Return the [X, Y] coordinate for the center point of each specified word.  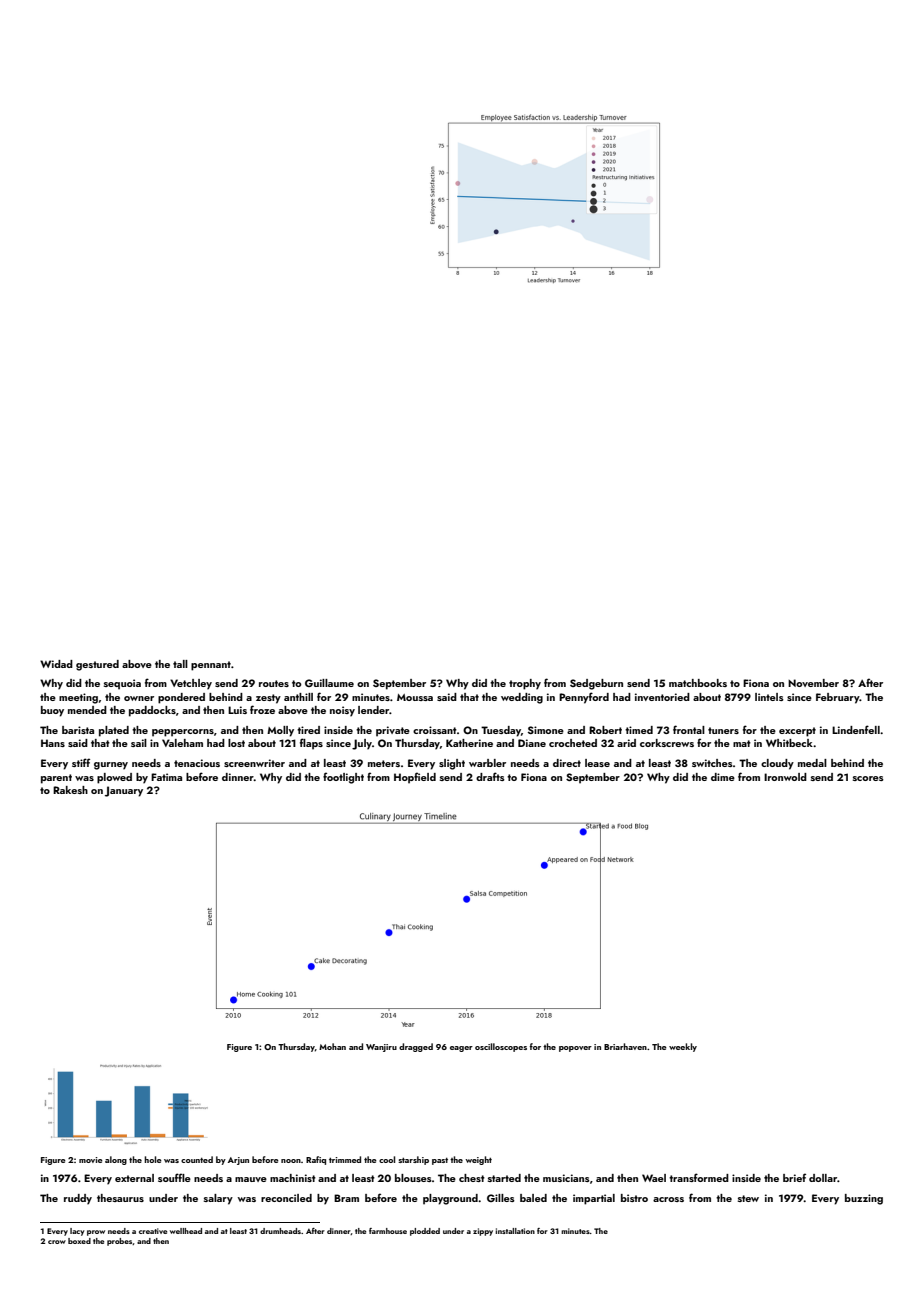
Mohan [332, 1046]
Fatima [166, 777]
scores [868, 778]
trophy [525, 684]
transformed [699, 1177]
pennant [211, 666]
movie [91, 1160]
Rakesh [70, 790]
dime [723, 777]
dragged [416, 1047]
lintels [769, 697]
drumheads [280, 1231]
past [440, 1161]
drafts [490, 776]
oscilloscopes [501, 1047]
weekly [683, 1047]
